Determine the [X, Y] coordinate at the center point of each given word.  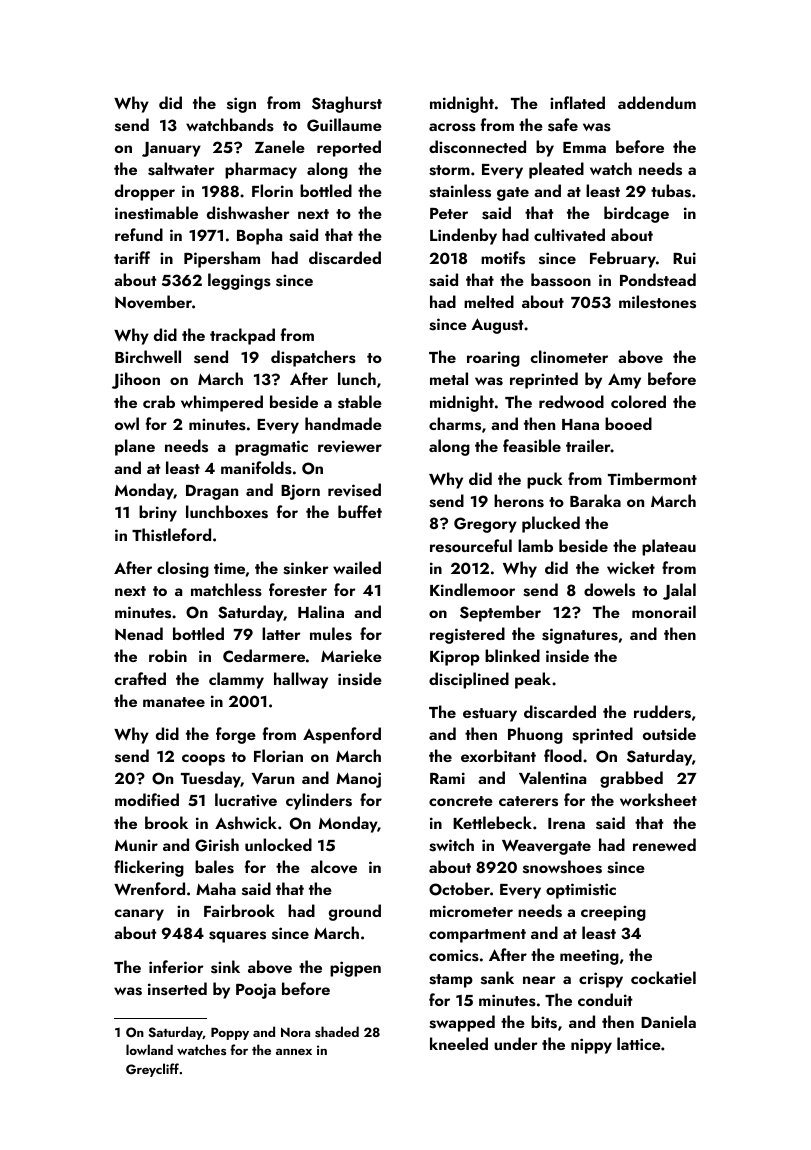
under [516, 1043]
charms [455, 424]
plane [135, 447]
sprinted [602, 735]
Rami [447, 778]
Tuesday [211, 779]
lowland [149, 1049]
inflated [577, 102]
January [171, 149]
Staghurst [347, 104]
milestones [657, 302]
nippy [591, 1046]
